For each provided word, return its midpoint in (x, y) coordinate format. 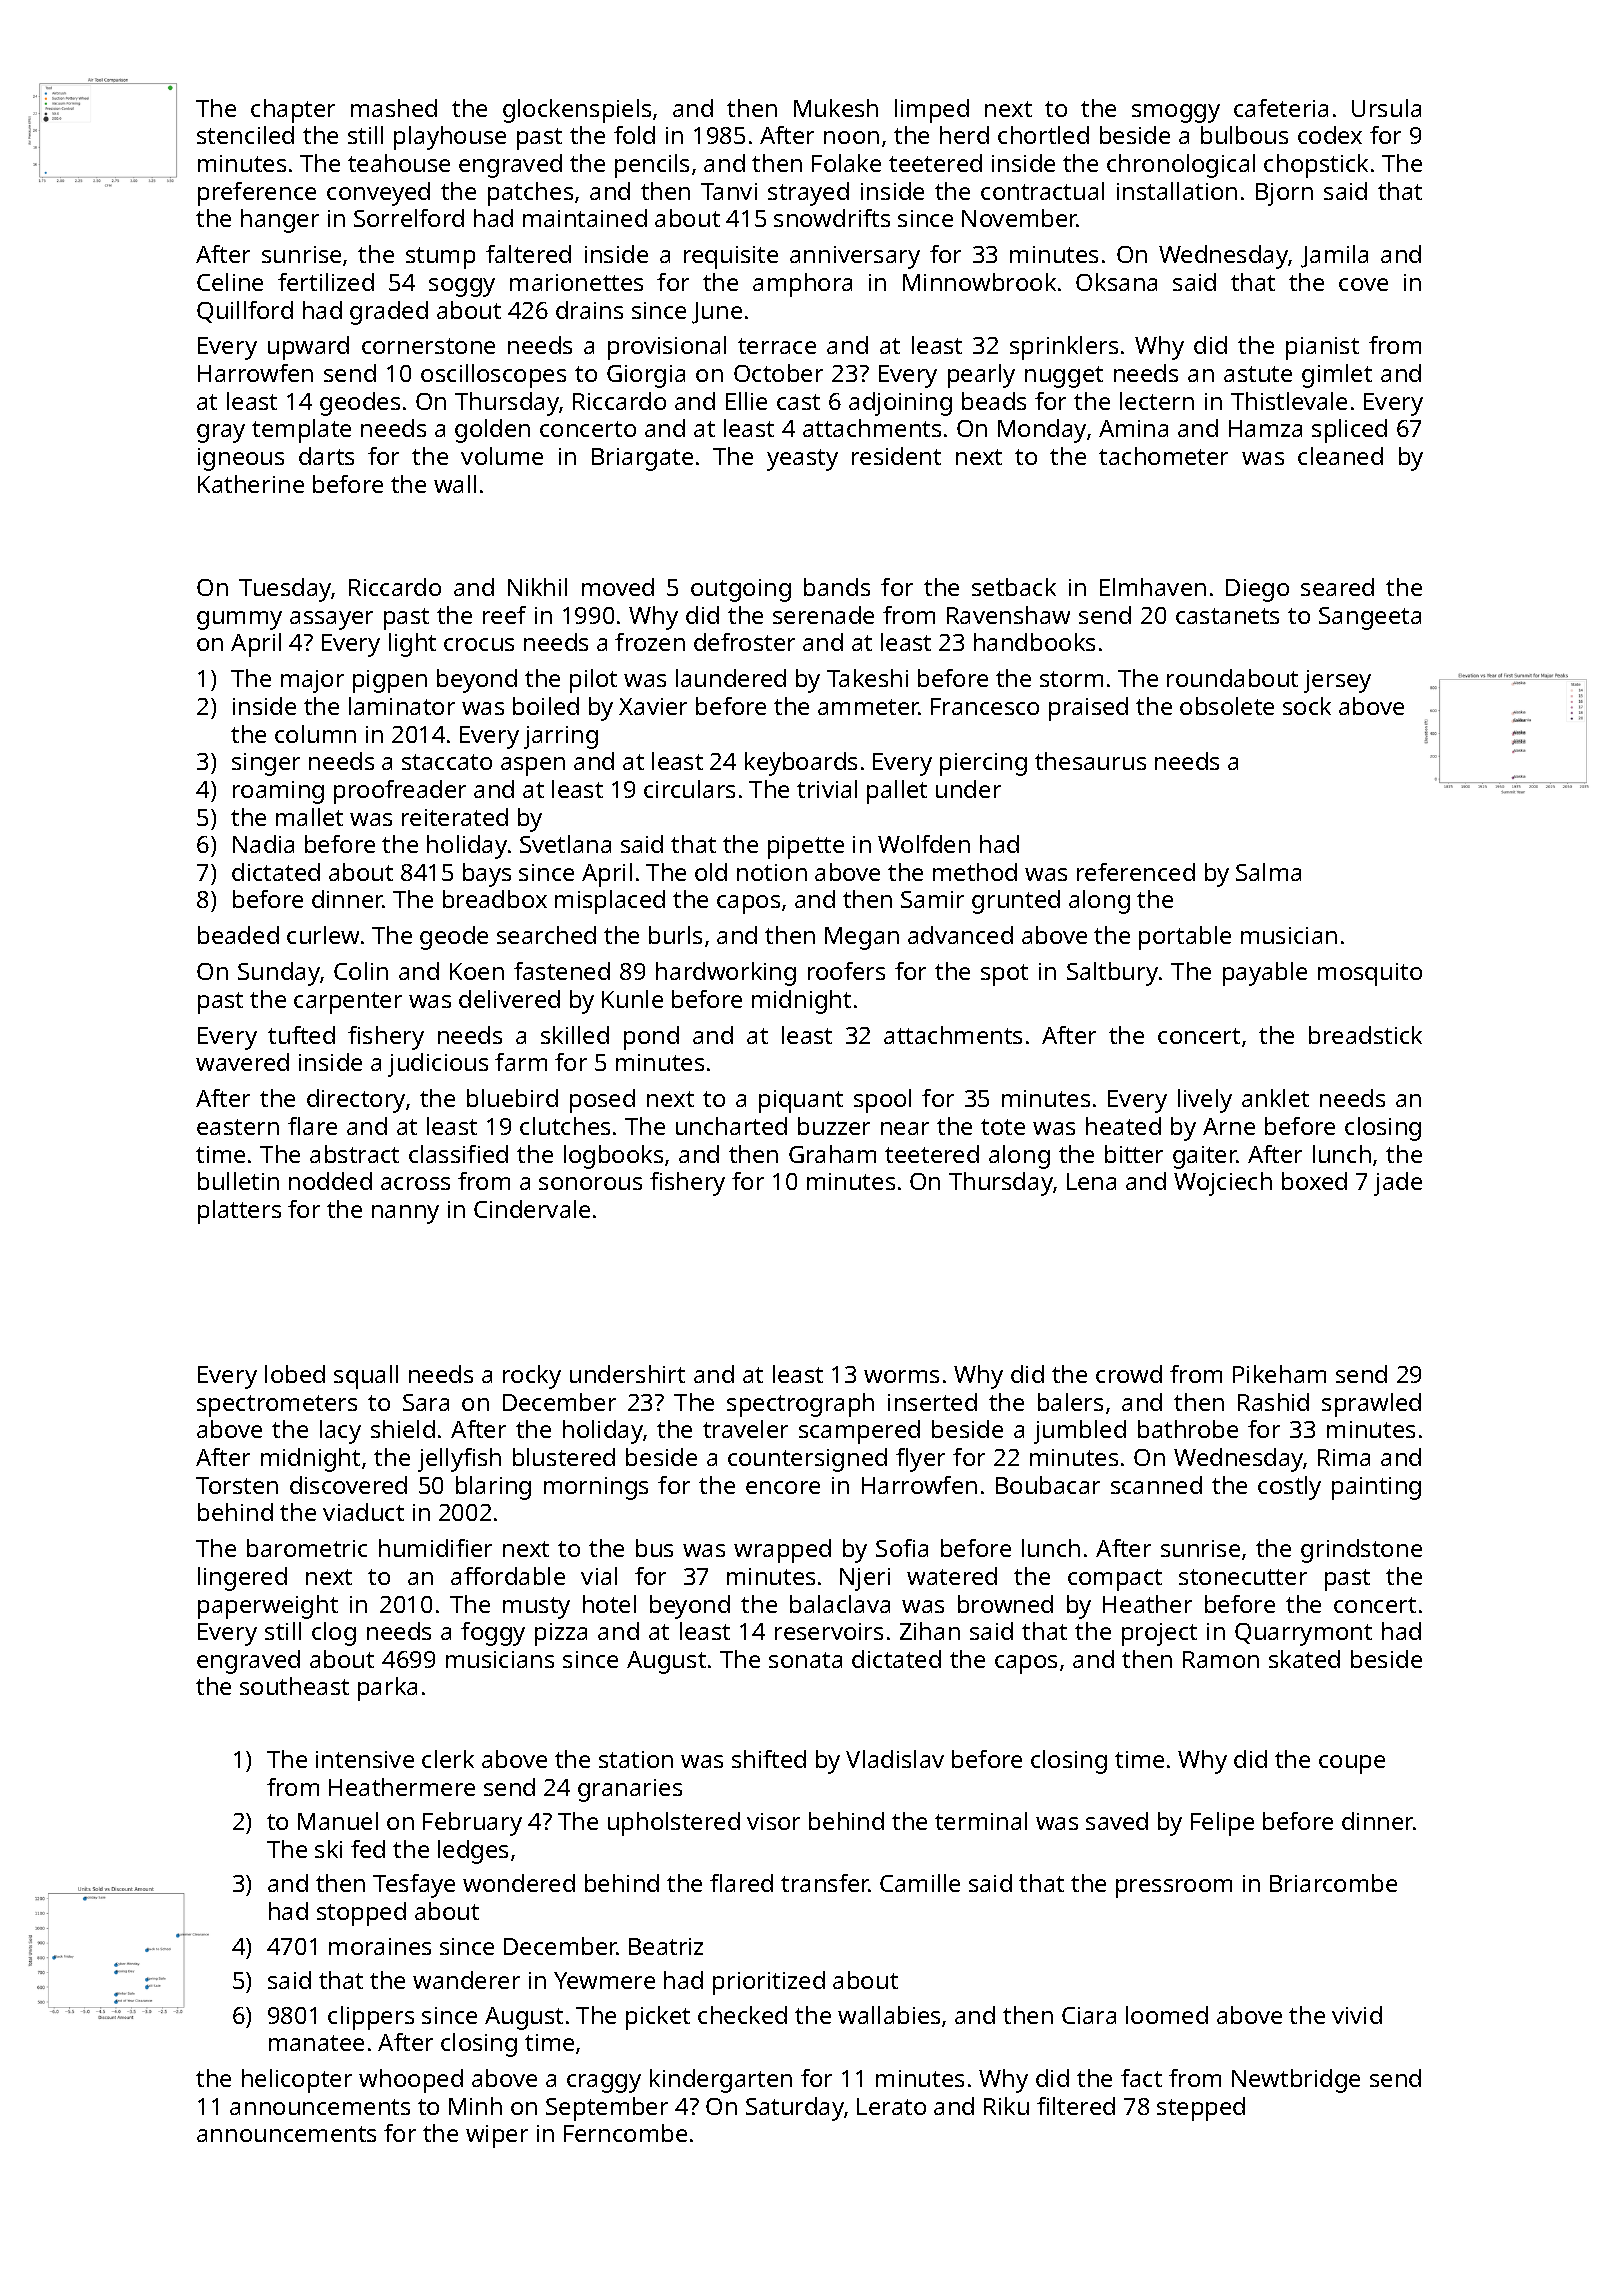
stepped (1201, 2109)
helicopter (297, 2081)
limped (932, 111)
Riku (1006, 2106)
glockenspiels (577, 111)
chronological (1181, 166)
